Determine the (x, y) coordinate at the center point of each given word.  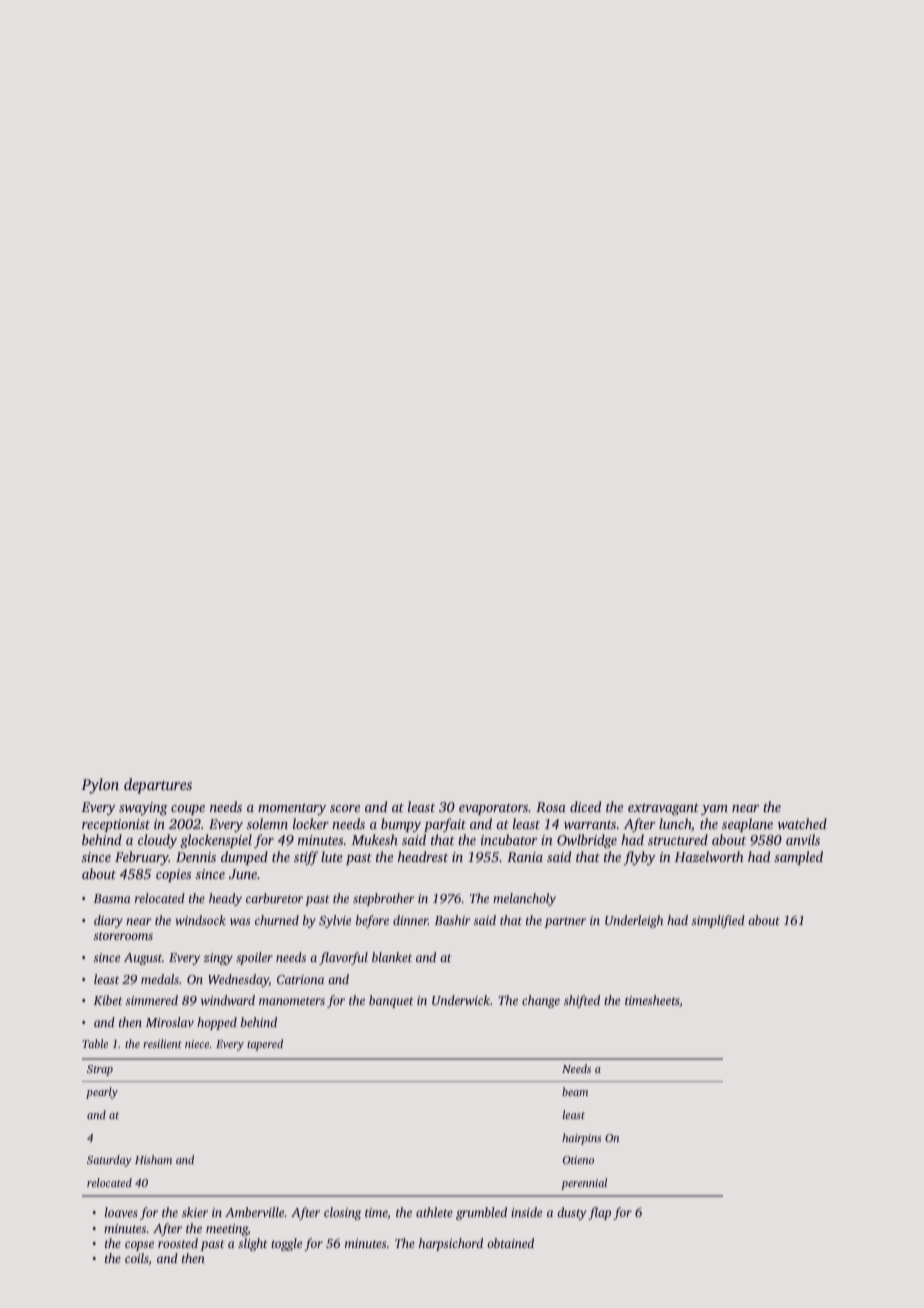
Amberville (254, 1212)
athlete (434, 1212)
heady (225, 899)
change (541, 1001)
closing (342, 1213)
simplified (718, 921)
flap (599, 1213)
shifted (582, 1001)
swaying (143, 809)
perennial (584, 1184)
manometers (292, 1001)
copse (139, 1246)
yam (714, 810)
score (345, 808)
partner (565, 922)
